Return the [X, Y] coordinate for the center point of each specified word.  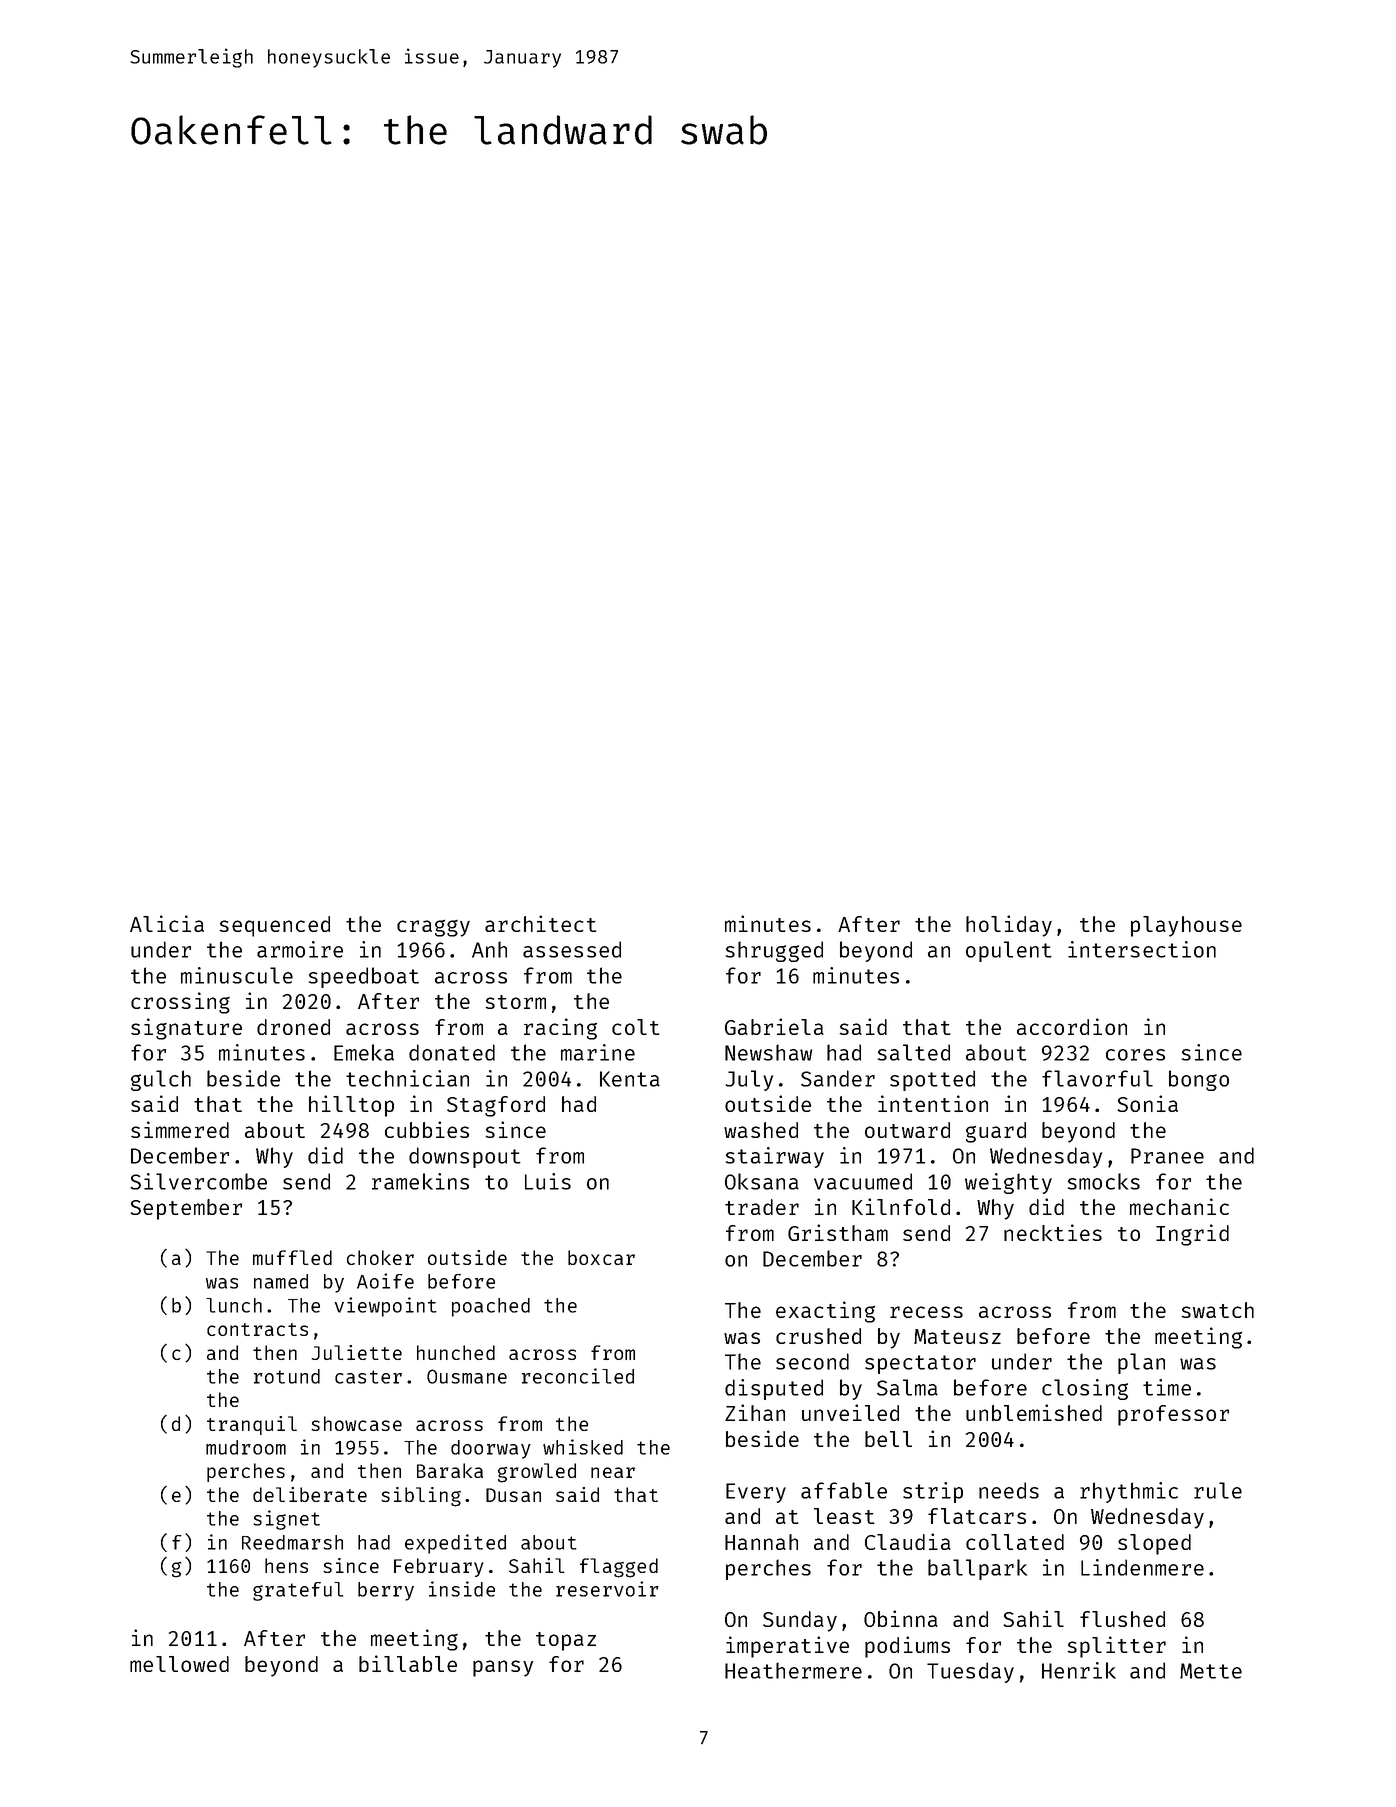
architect [540, 923]
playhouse [1186, 926]
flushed [1122, 1619]
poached [491, 1307]
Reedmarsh [292, 1542]
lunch [234, 1305]
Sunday [800, 1621]
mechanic [1179, 1206]
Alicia [167, 923]
